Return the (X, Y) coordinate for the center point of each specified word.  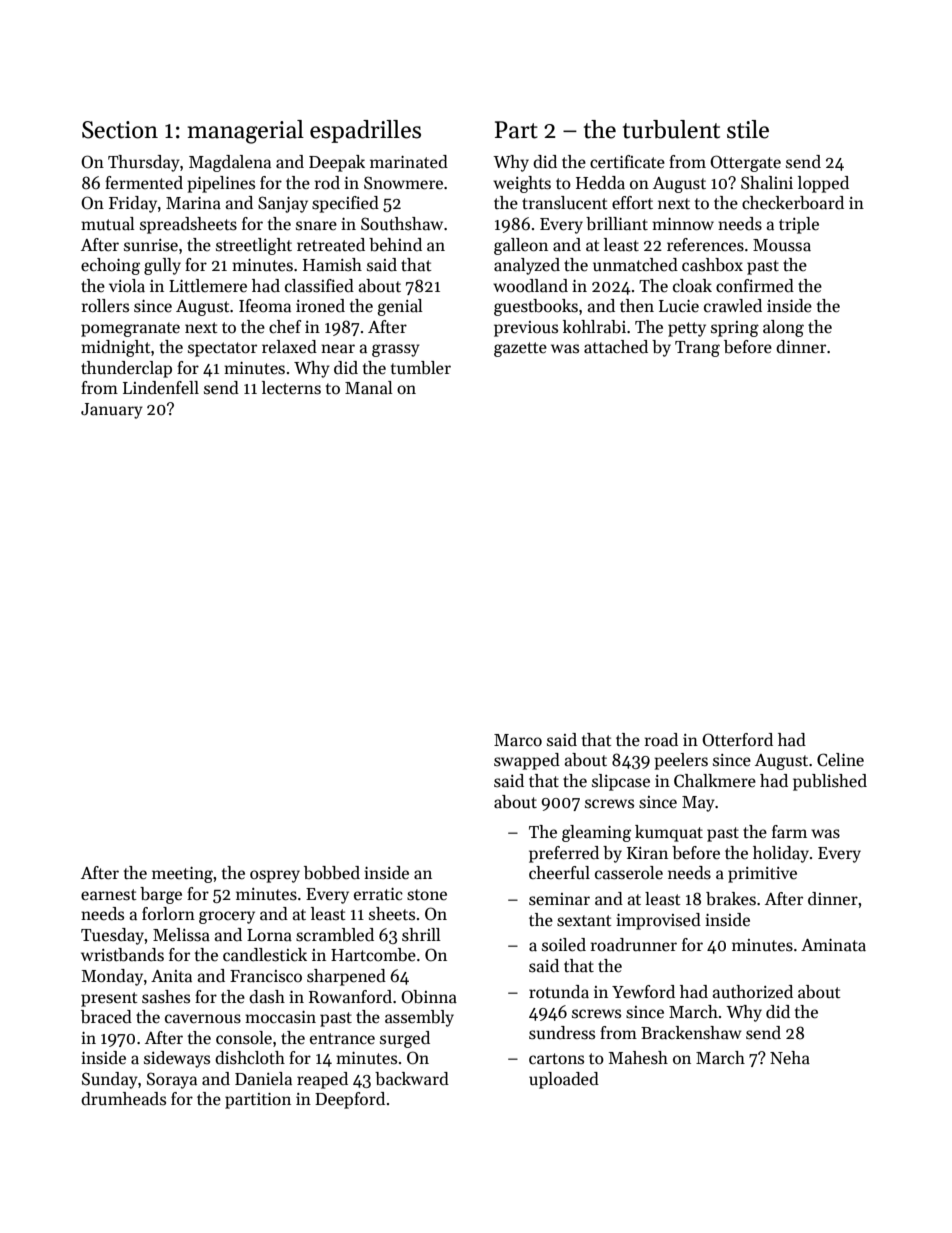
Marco (518, 740)
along (783, 328)
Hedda (600, 183)
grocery (227, 917)
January (112, 411)
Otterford (737, 740)
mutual (108, 223)
